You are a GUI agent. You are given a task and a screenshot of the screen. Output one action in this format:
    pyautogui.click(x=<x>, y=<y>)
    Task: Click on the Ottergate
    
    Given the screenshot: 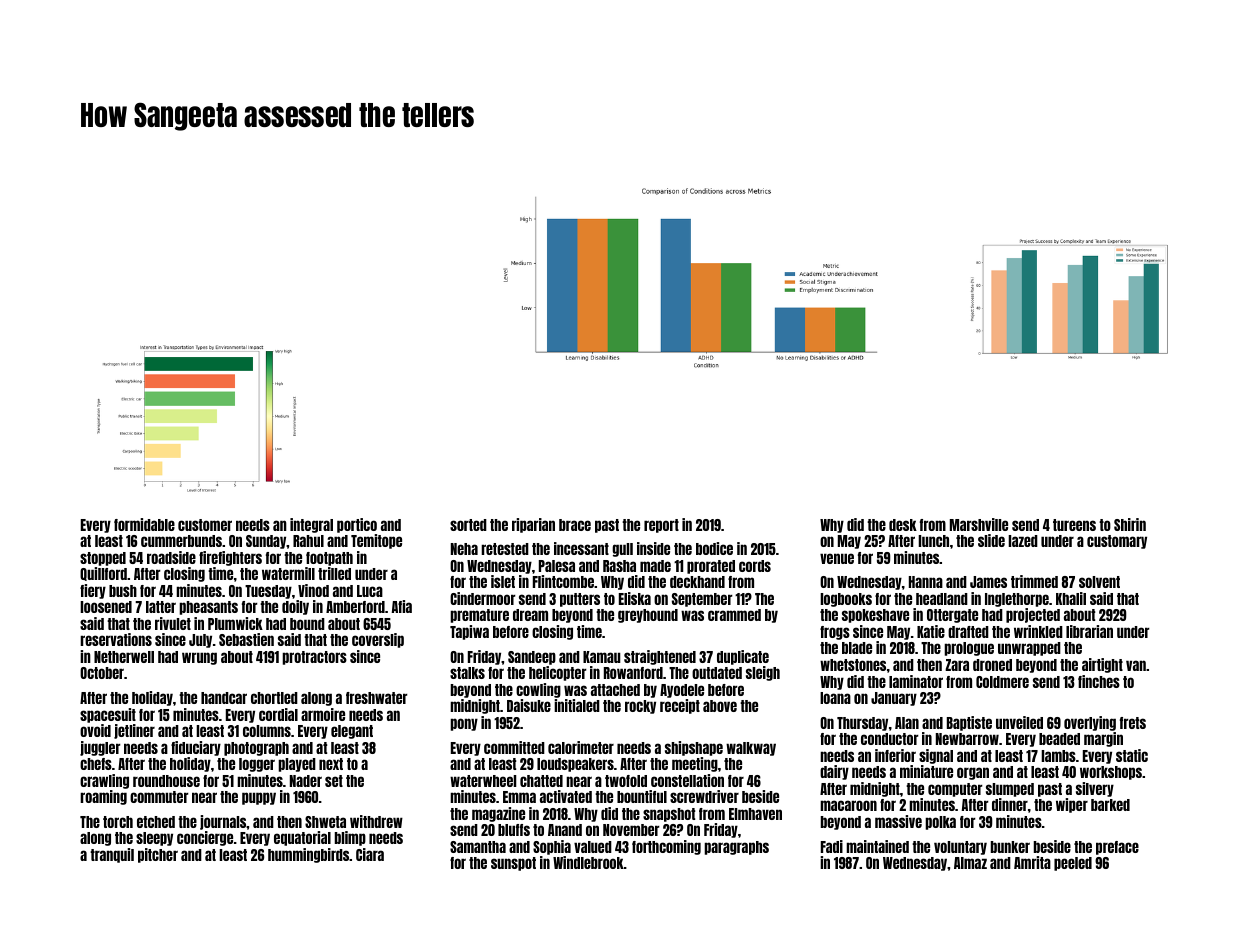 What is the action you would take?
    pyautogui.click(x=952, y=616)
